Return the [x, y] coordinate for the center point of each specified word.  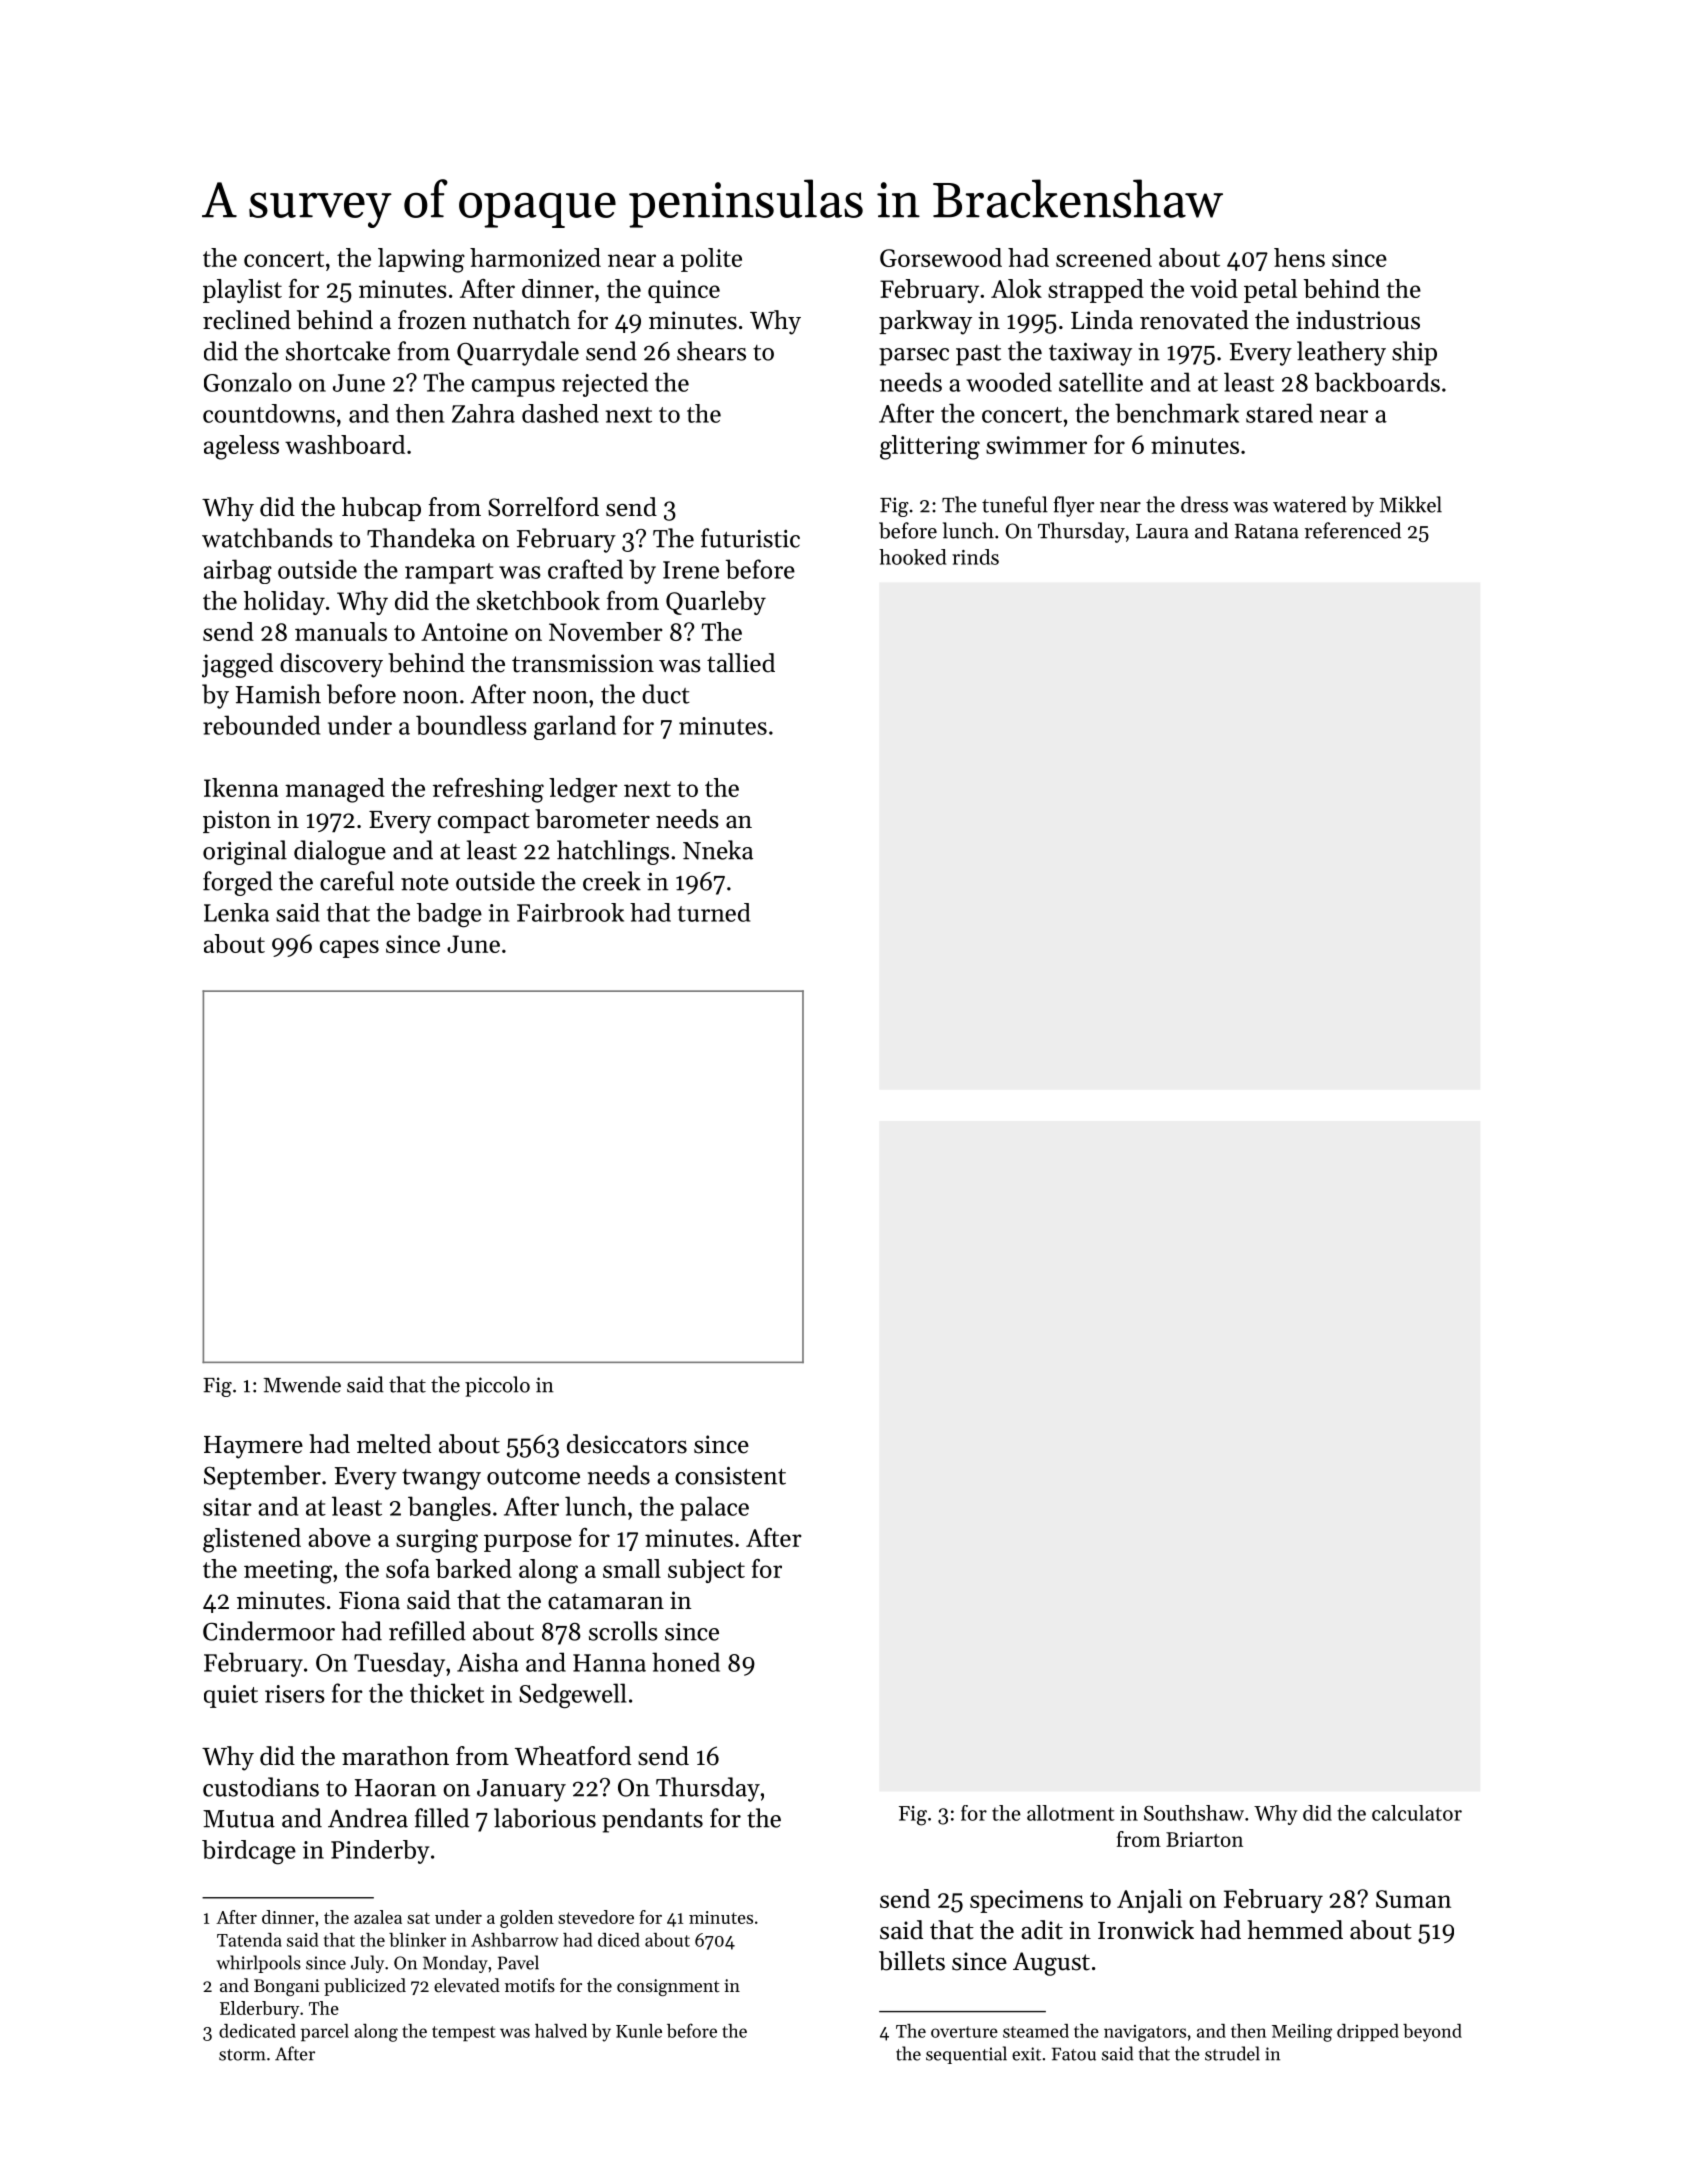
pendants [652, 1820]
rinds [975, 557]
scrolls [623, 1631]
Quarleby [716, 603]
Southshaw [1194, 1813]
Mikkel [1410, 504]
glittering [930, 447]
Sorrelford [543, 507]
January [521, 1790]
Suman [1413, 1899]
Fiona [369, 1600]
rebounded [261, 725]
